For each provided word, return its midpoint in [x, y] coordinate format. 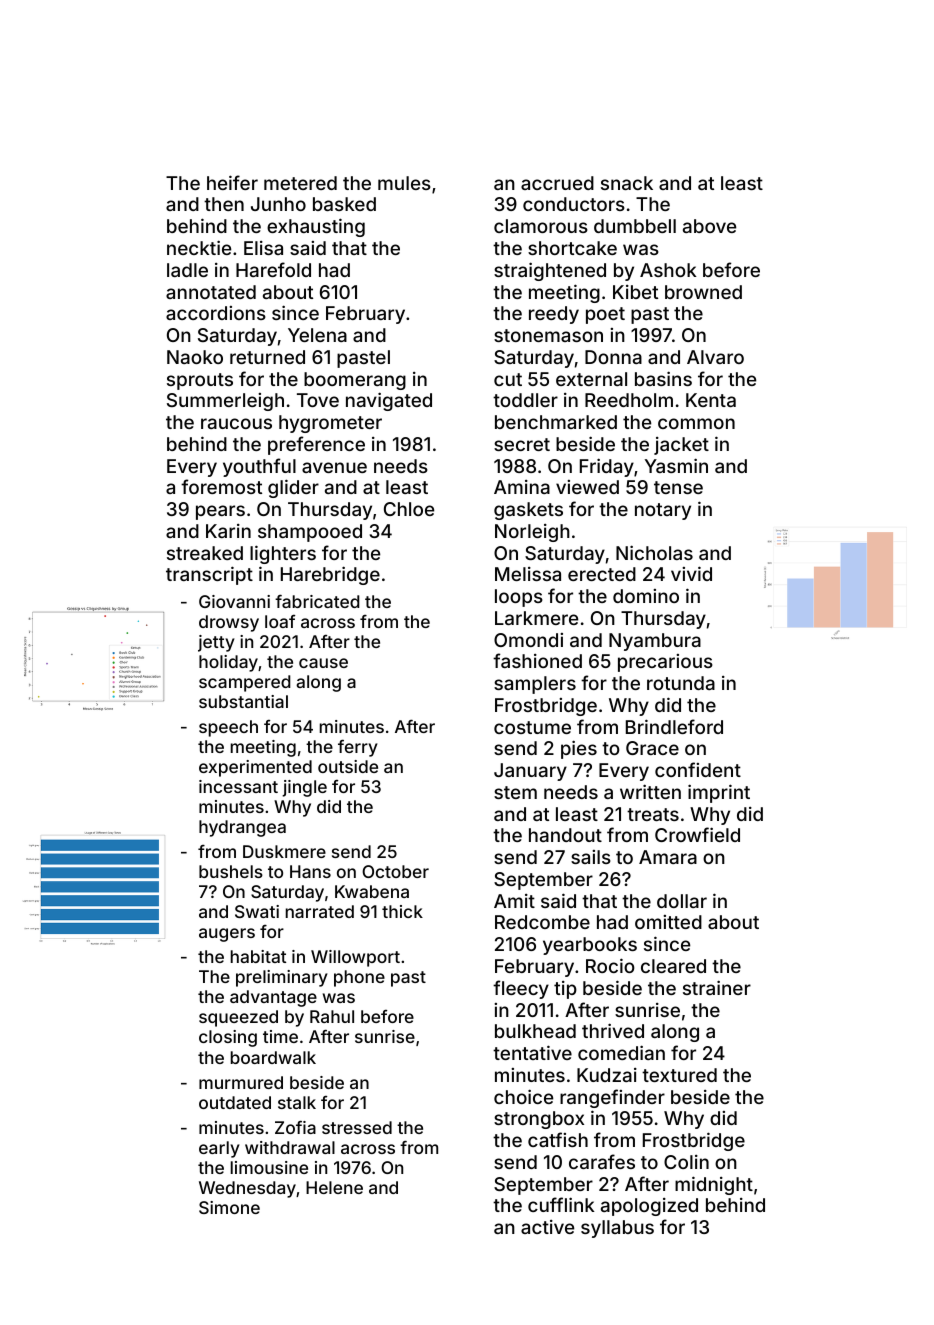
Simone [229, 1207]
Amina [522, 487]
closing [228, 1038]
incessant [238, 786]
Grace [652, 748]
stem [515, 792]
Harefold [273, 269]
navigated [389, 401]
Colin [686, 1162]
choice [523, 1096]
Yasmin [676, 465]
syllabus [617, 1229]
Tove [318, 400]
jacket [681, 446]
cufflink [561, 1204]
